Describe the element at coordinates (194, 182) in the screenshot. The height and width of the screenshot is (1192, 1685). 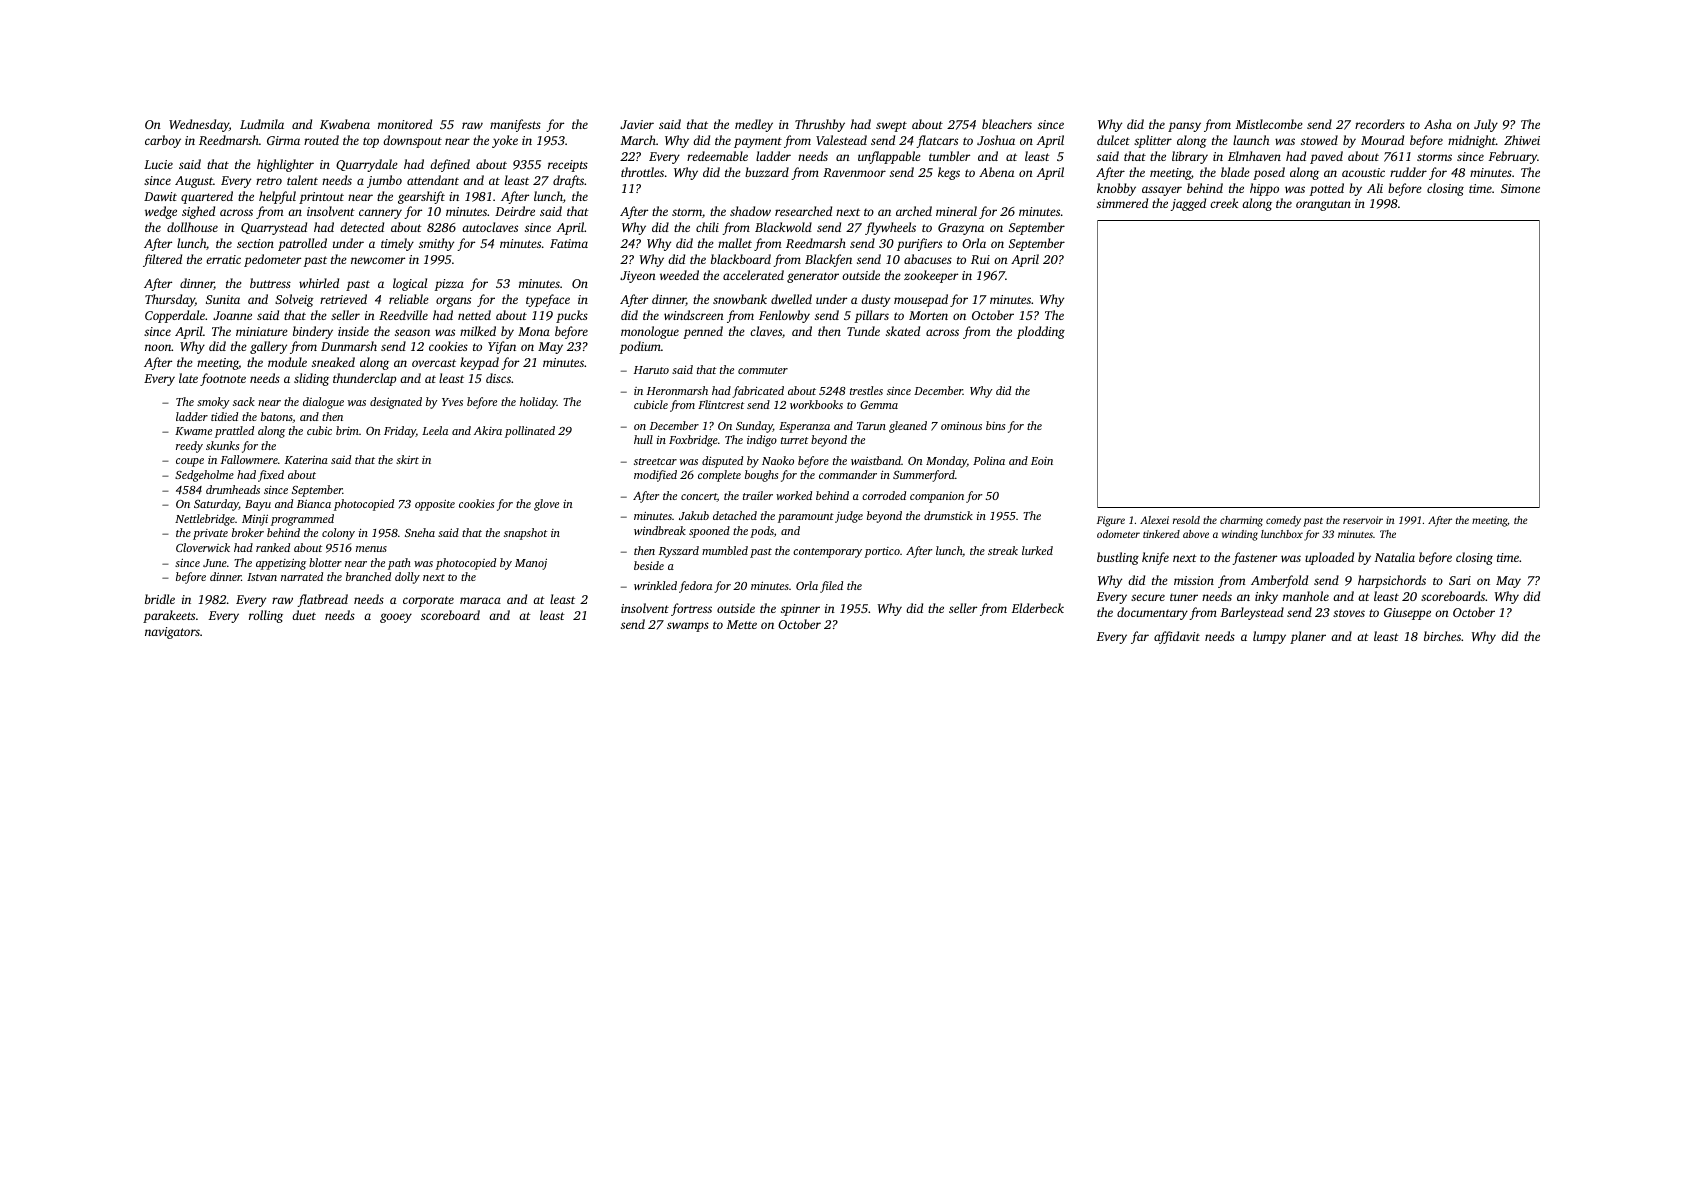
I see `August` at that location.
